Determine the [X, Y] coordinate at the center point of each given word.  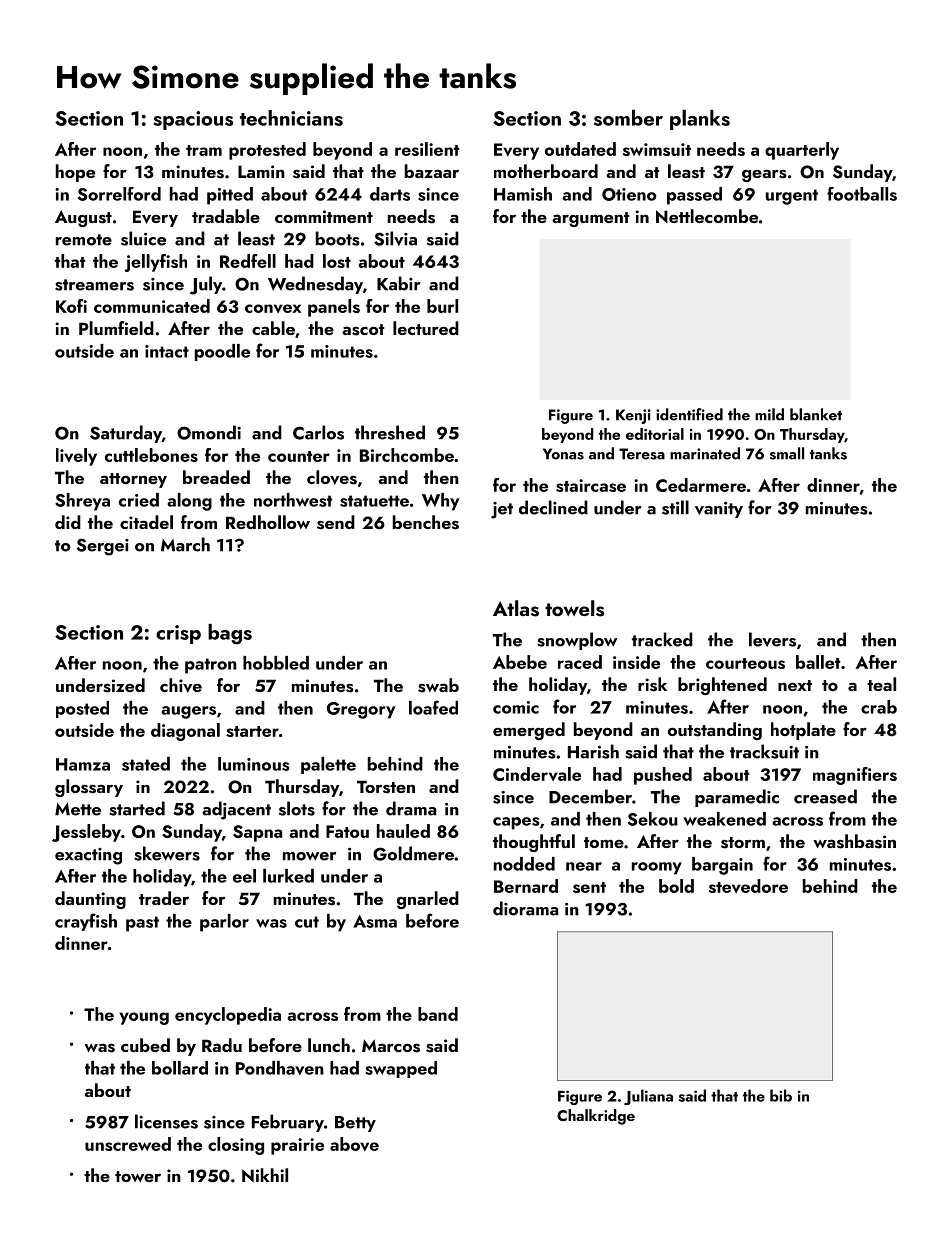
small [787, 453]
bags [230, 634]
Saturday [126, 434]
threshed [390, 432]
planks [700, 120]
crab [879, 707]
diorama [525, 908]
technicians [291, 118]
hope [75, 173]
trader [164, 898]
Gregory [361, 710]
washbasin [854, 841]
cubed [145, 1045]
